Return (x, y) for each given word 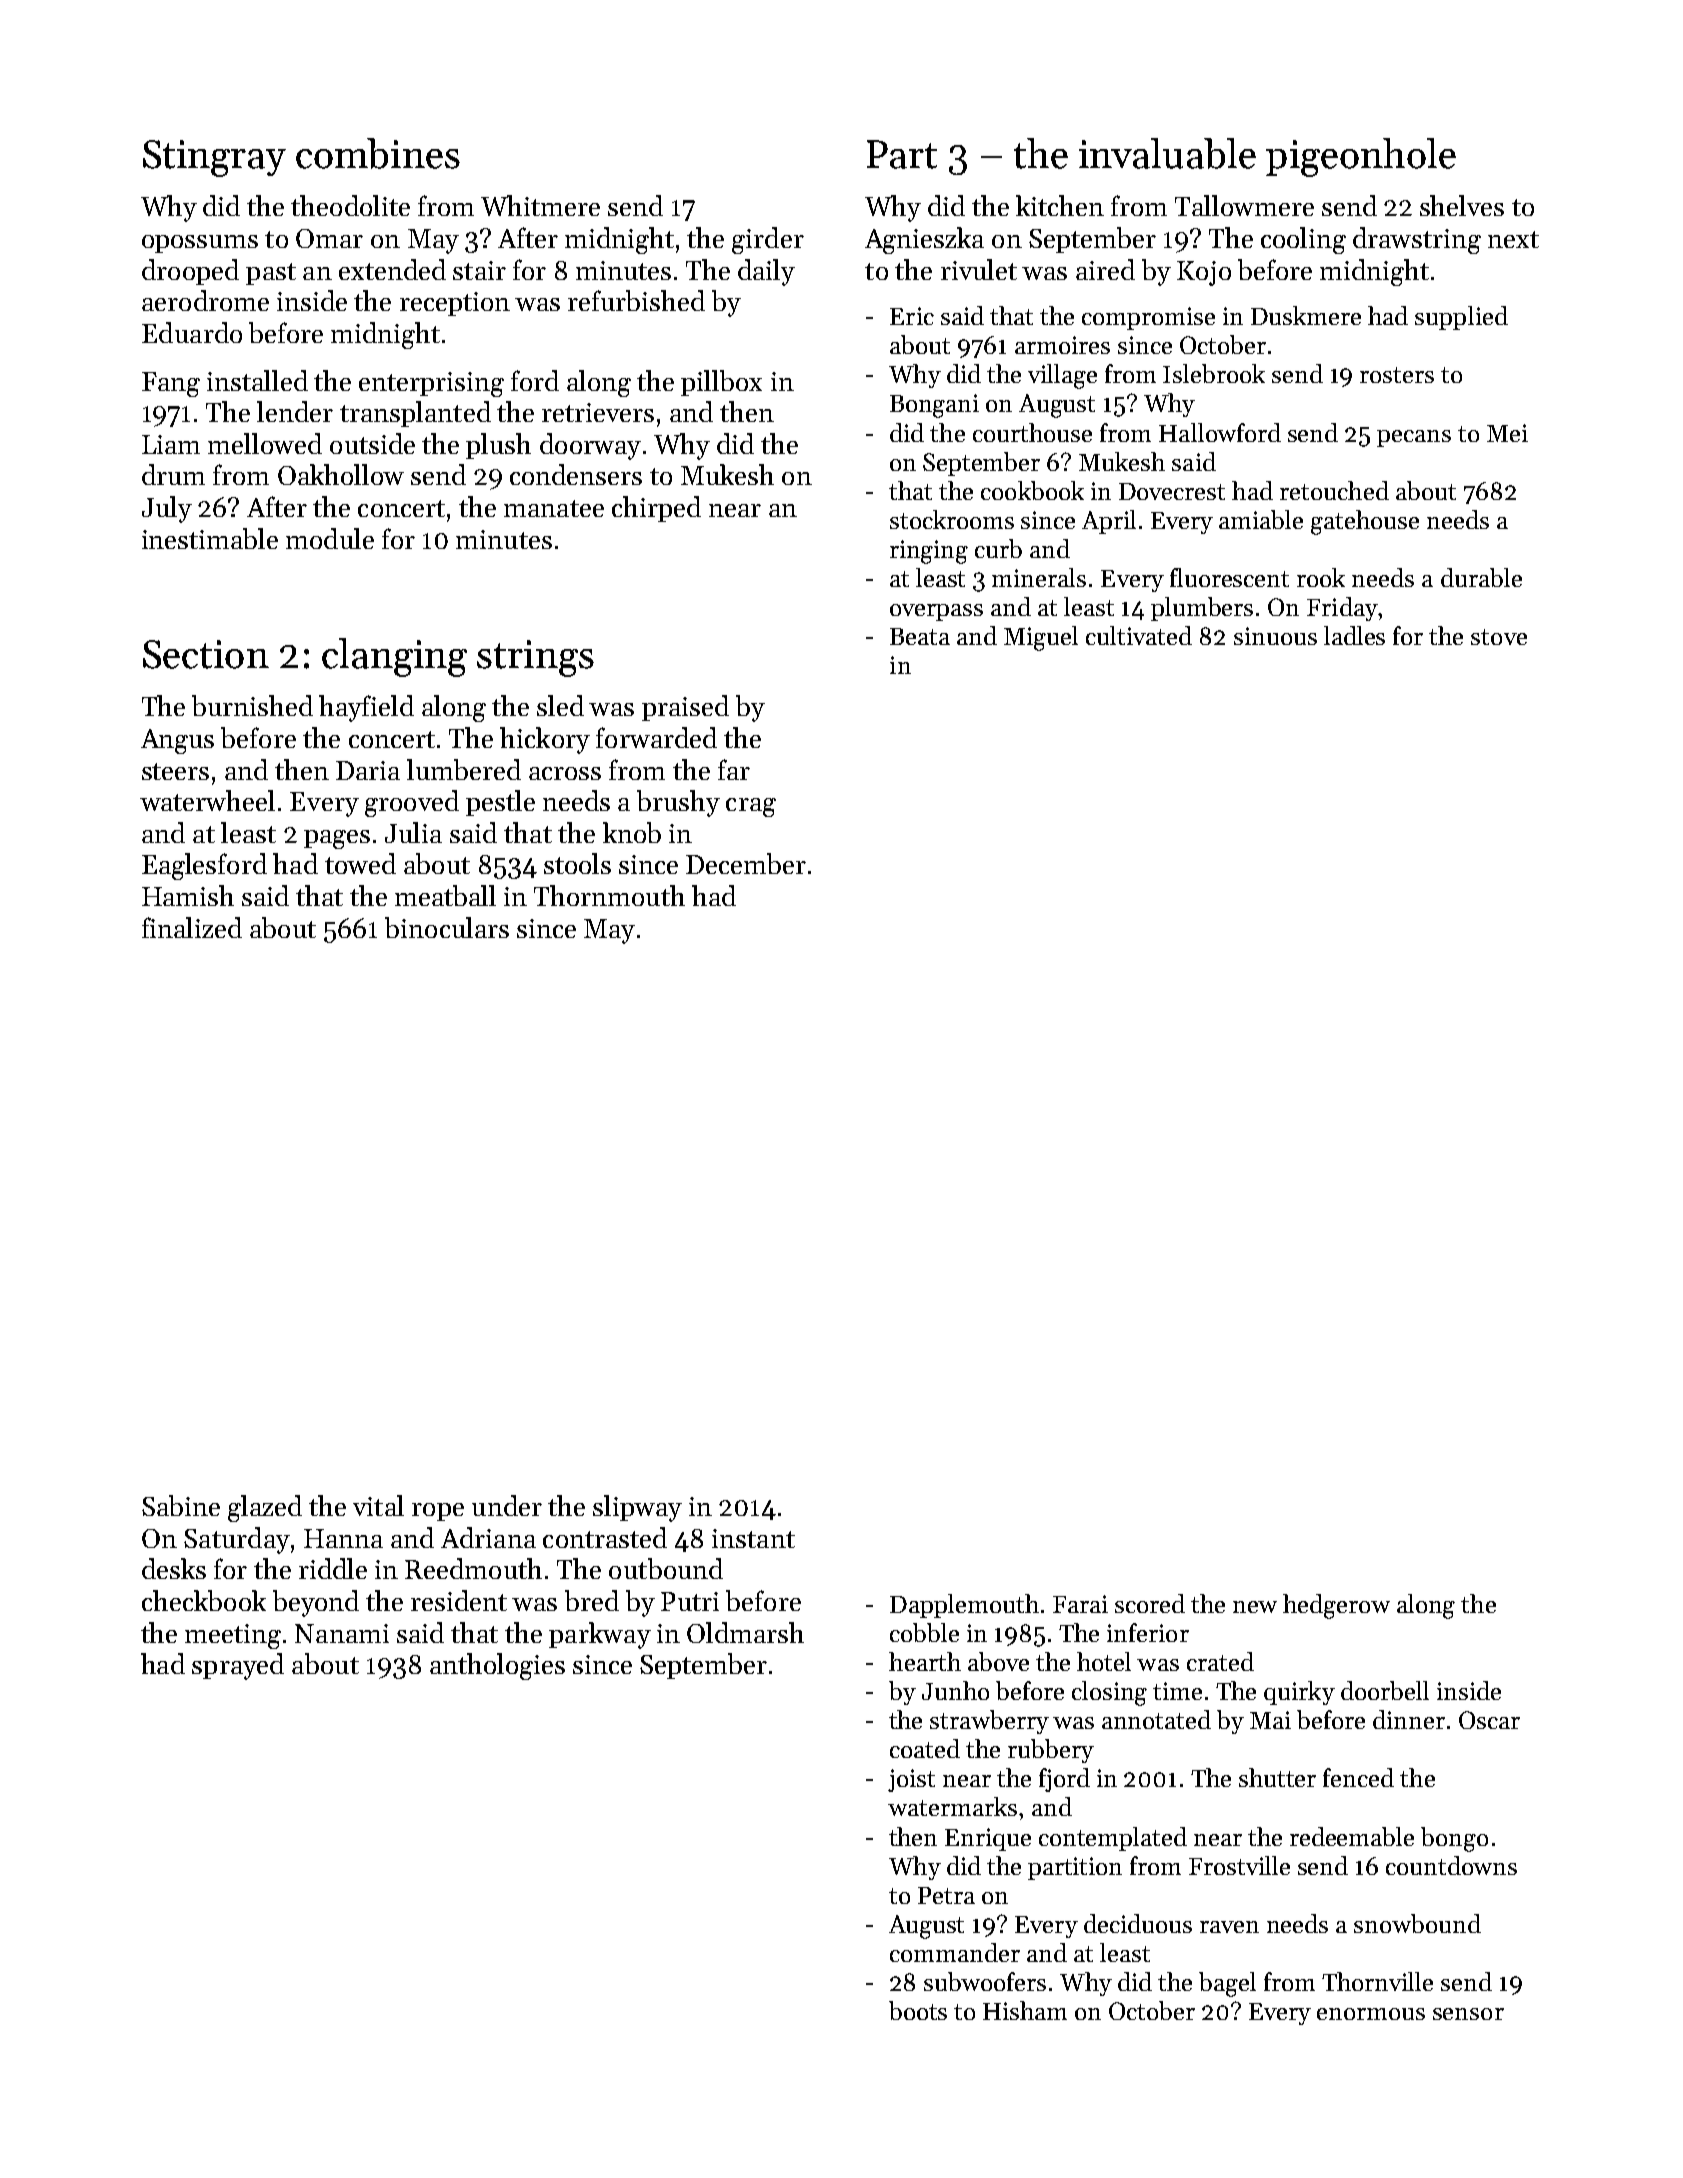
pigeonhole (1361, 157)
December (746, 863)
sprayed (238, 1666)
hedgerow (1336, 1606)
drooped (190, 272)
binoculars (447, 927)
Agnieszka (924, 240)
